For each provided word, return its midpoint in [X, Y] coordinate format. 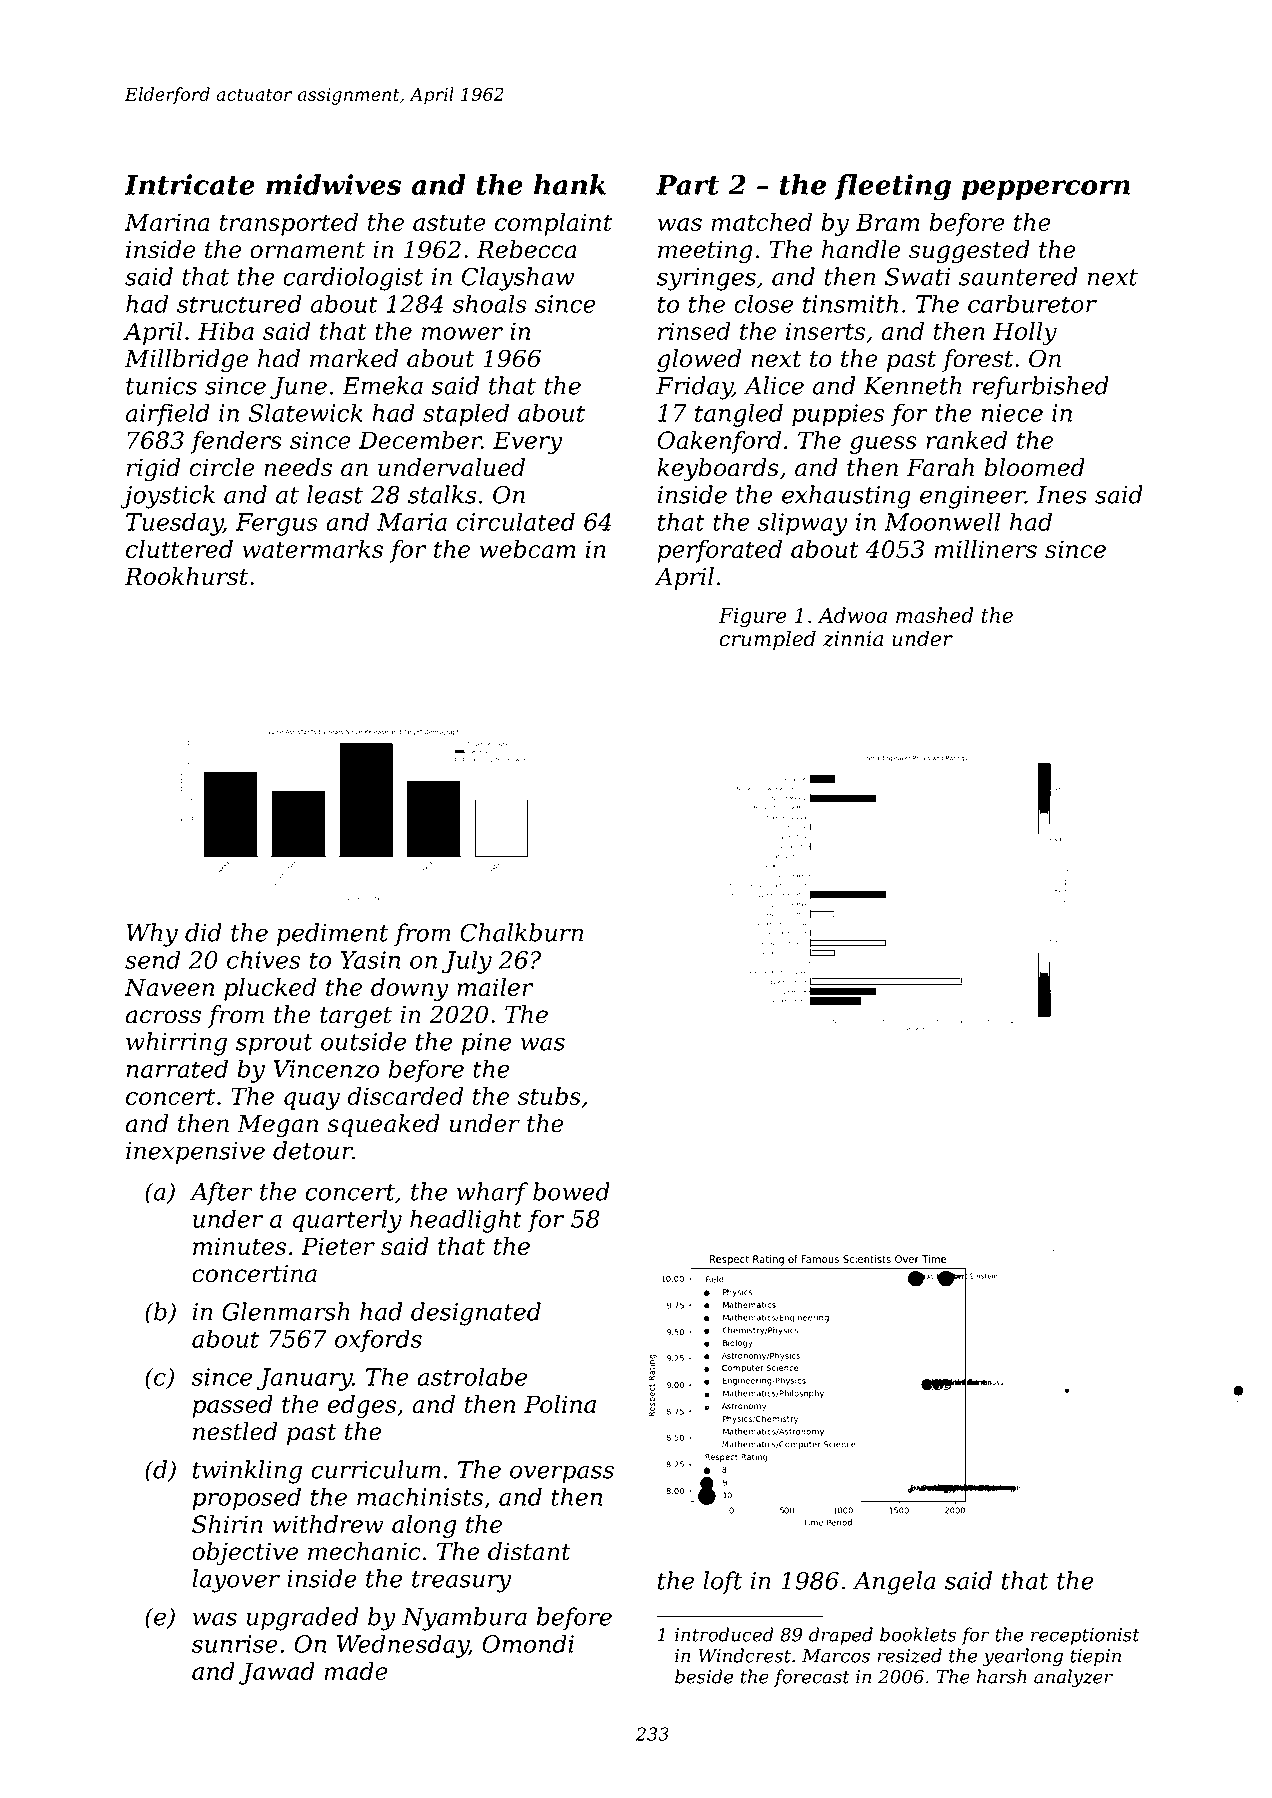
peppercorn [1046, 190]
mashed [934, 615]
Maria [412, 522]
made [356, 1671]
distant [529, 1551]
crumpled [768, 640]
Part [687, 185]
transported [289, 224]
